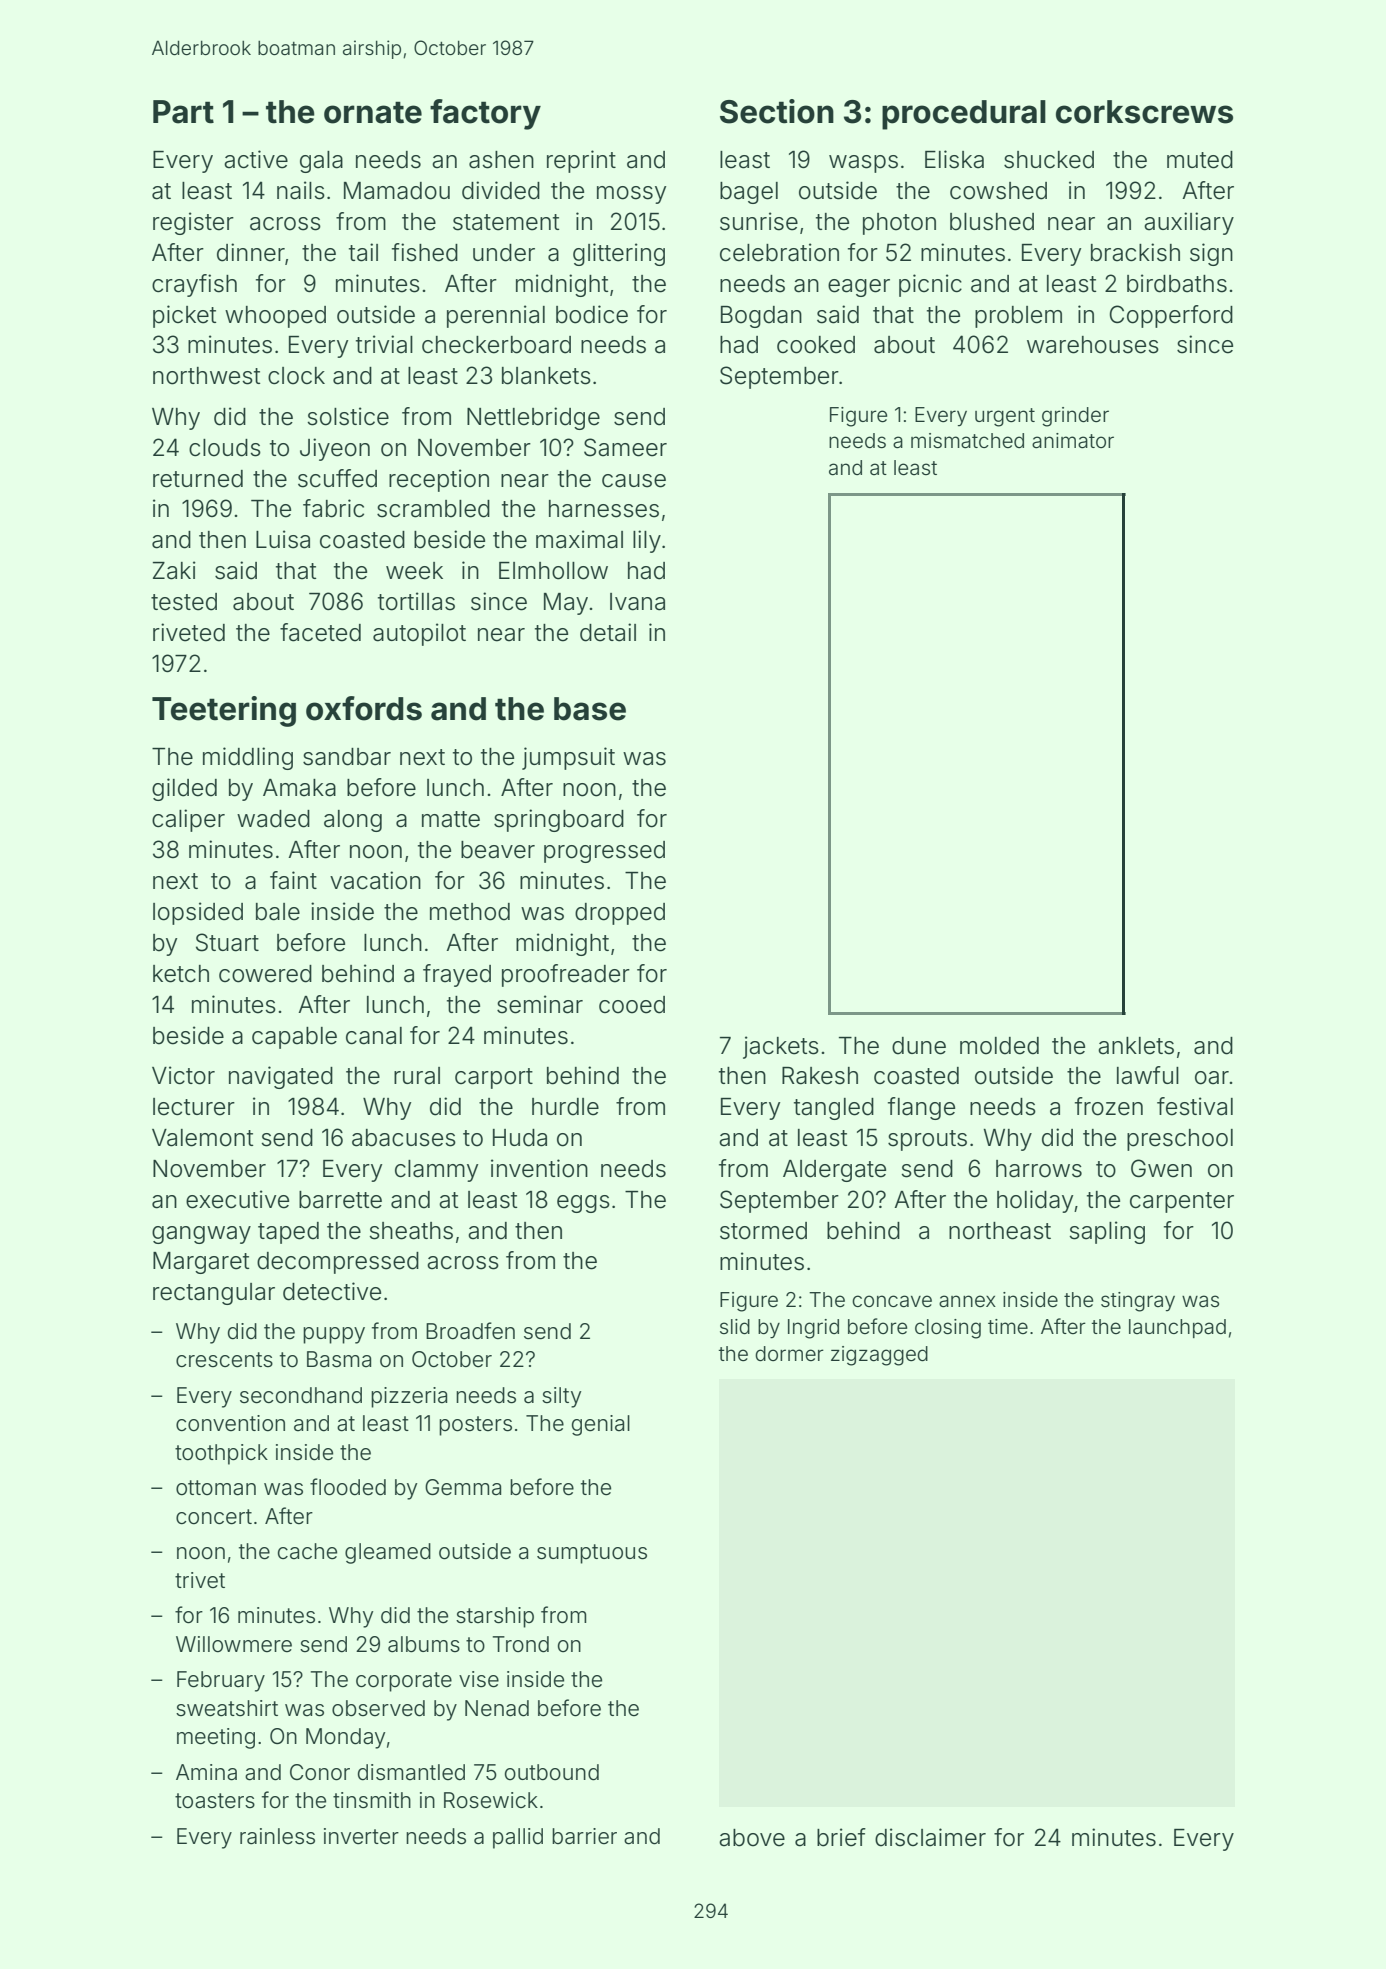 Image resolution: width=1386 pixels, height=1969 pixels. What do you see at coordinates (552, 1772) in the screenshot?
I see `outbound` at bounding box center [552, 1772].
